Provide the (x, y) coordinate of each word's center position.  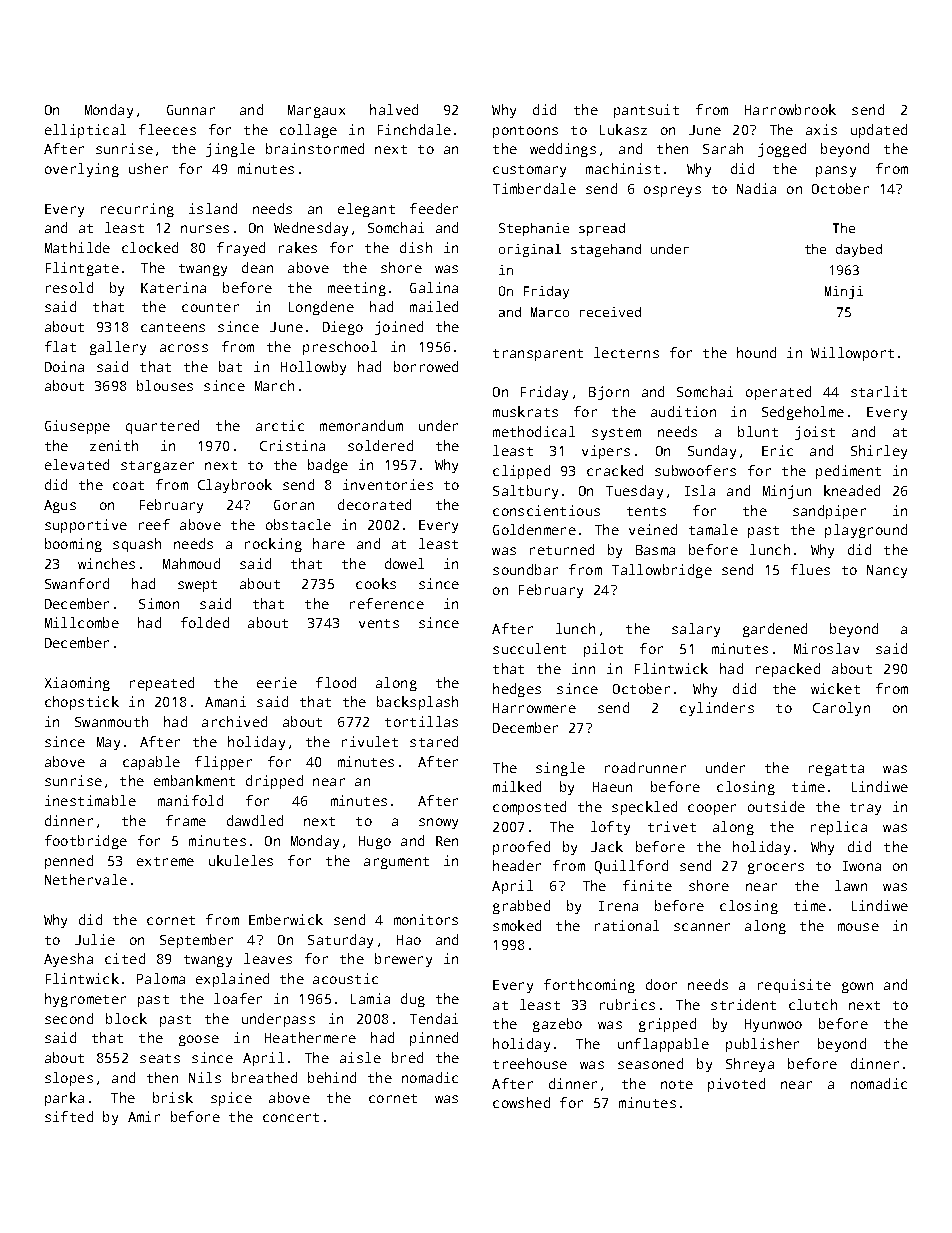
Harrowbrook (790, 109)
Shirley (879, 452)
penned (69, 862)
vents (379, 623)
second (69, 1018)
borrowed (426, 366)
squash (137, 545)
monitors (426, 919)
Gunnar (191, 110)
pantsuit (646, 111)
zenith (114, 445)
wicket (835, 688)
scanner (702, 927)
